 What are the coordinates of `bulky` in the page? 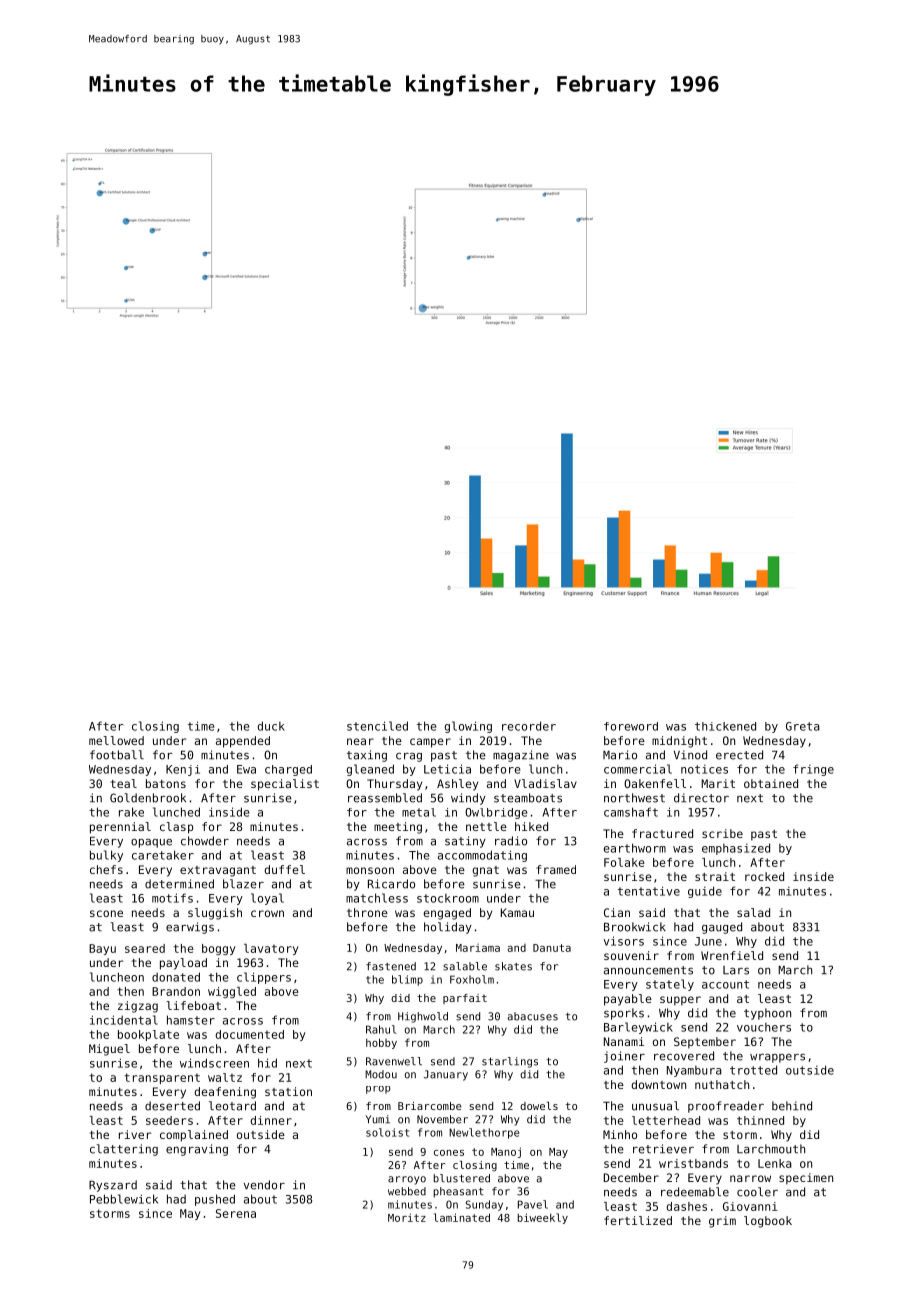 It's located at (106, 856).
